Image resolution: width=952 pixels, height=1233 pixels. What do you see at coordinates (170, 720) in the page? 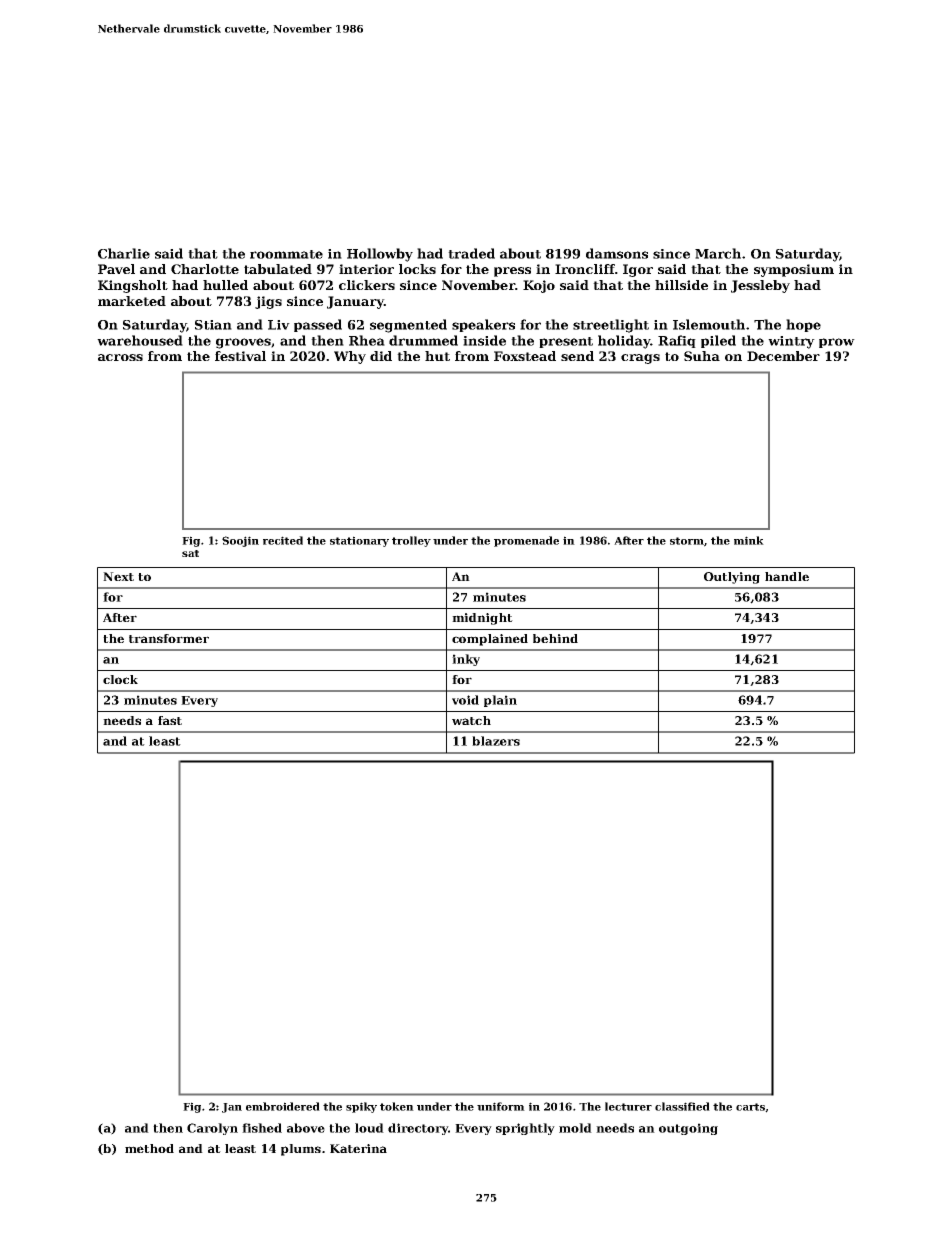
I see `fast` at bounding box center [170, 720].
